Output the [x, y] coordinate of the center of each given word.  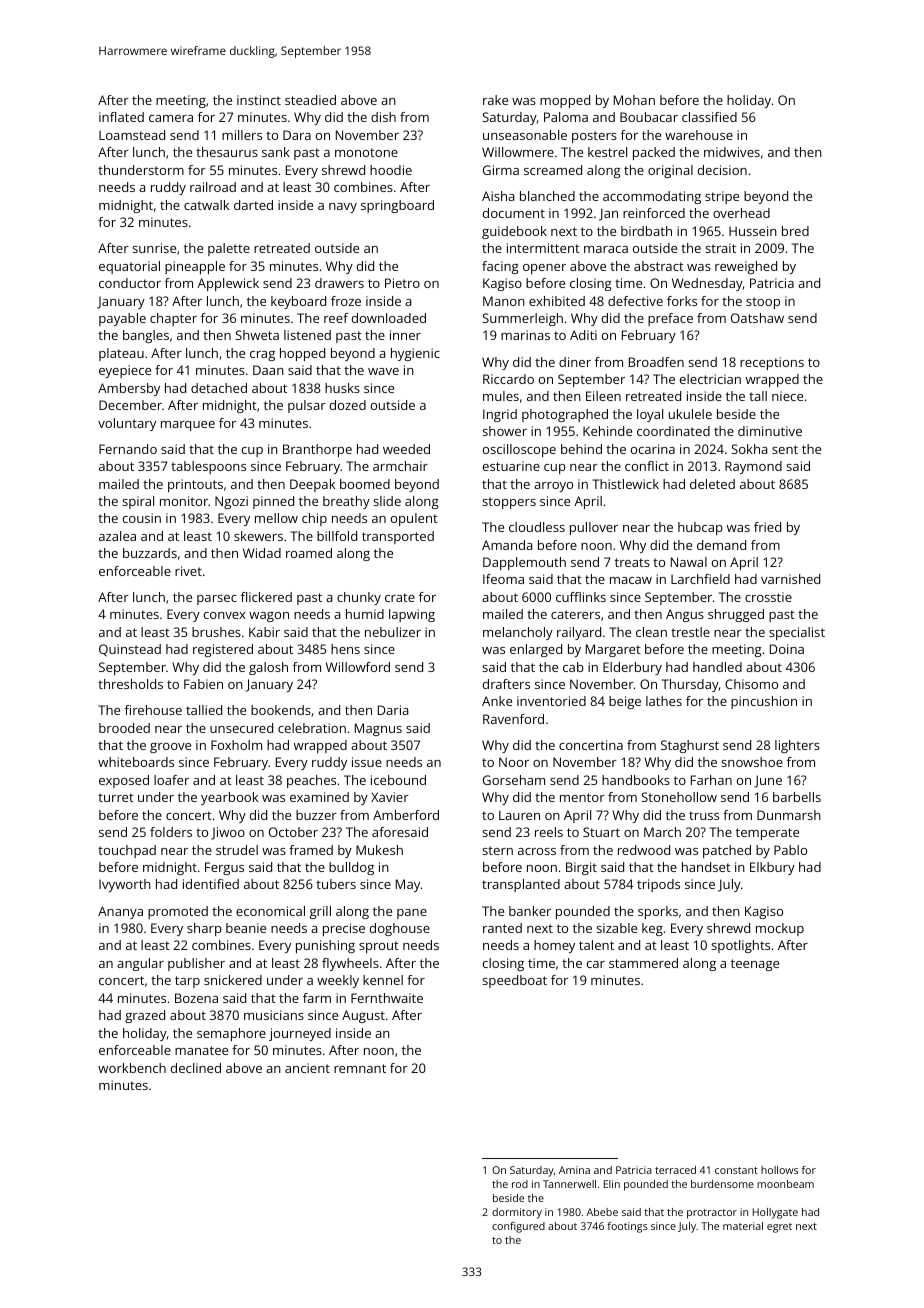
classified [709, 117]
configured [518, 1227]
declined [196, 1068]
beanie [246, 928]
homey [554, 946]
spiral [138, 502]
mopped [565, 101]
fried [767, 527]
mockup [780, 929]
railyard [579, 633]
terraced [675, 1170]
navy [343, 208]
